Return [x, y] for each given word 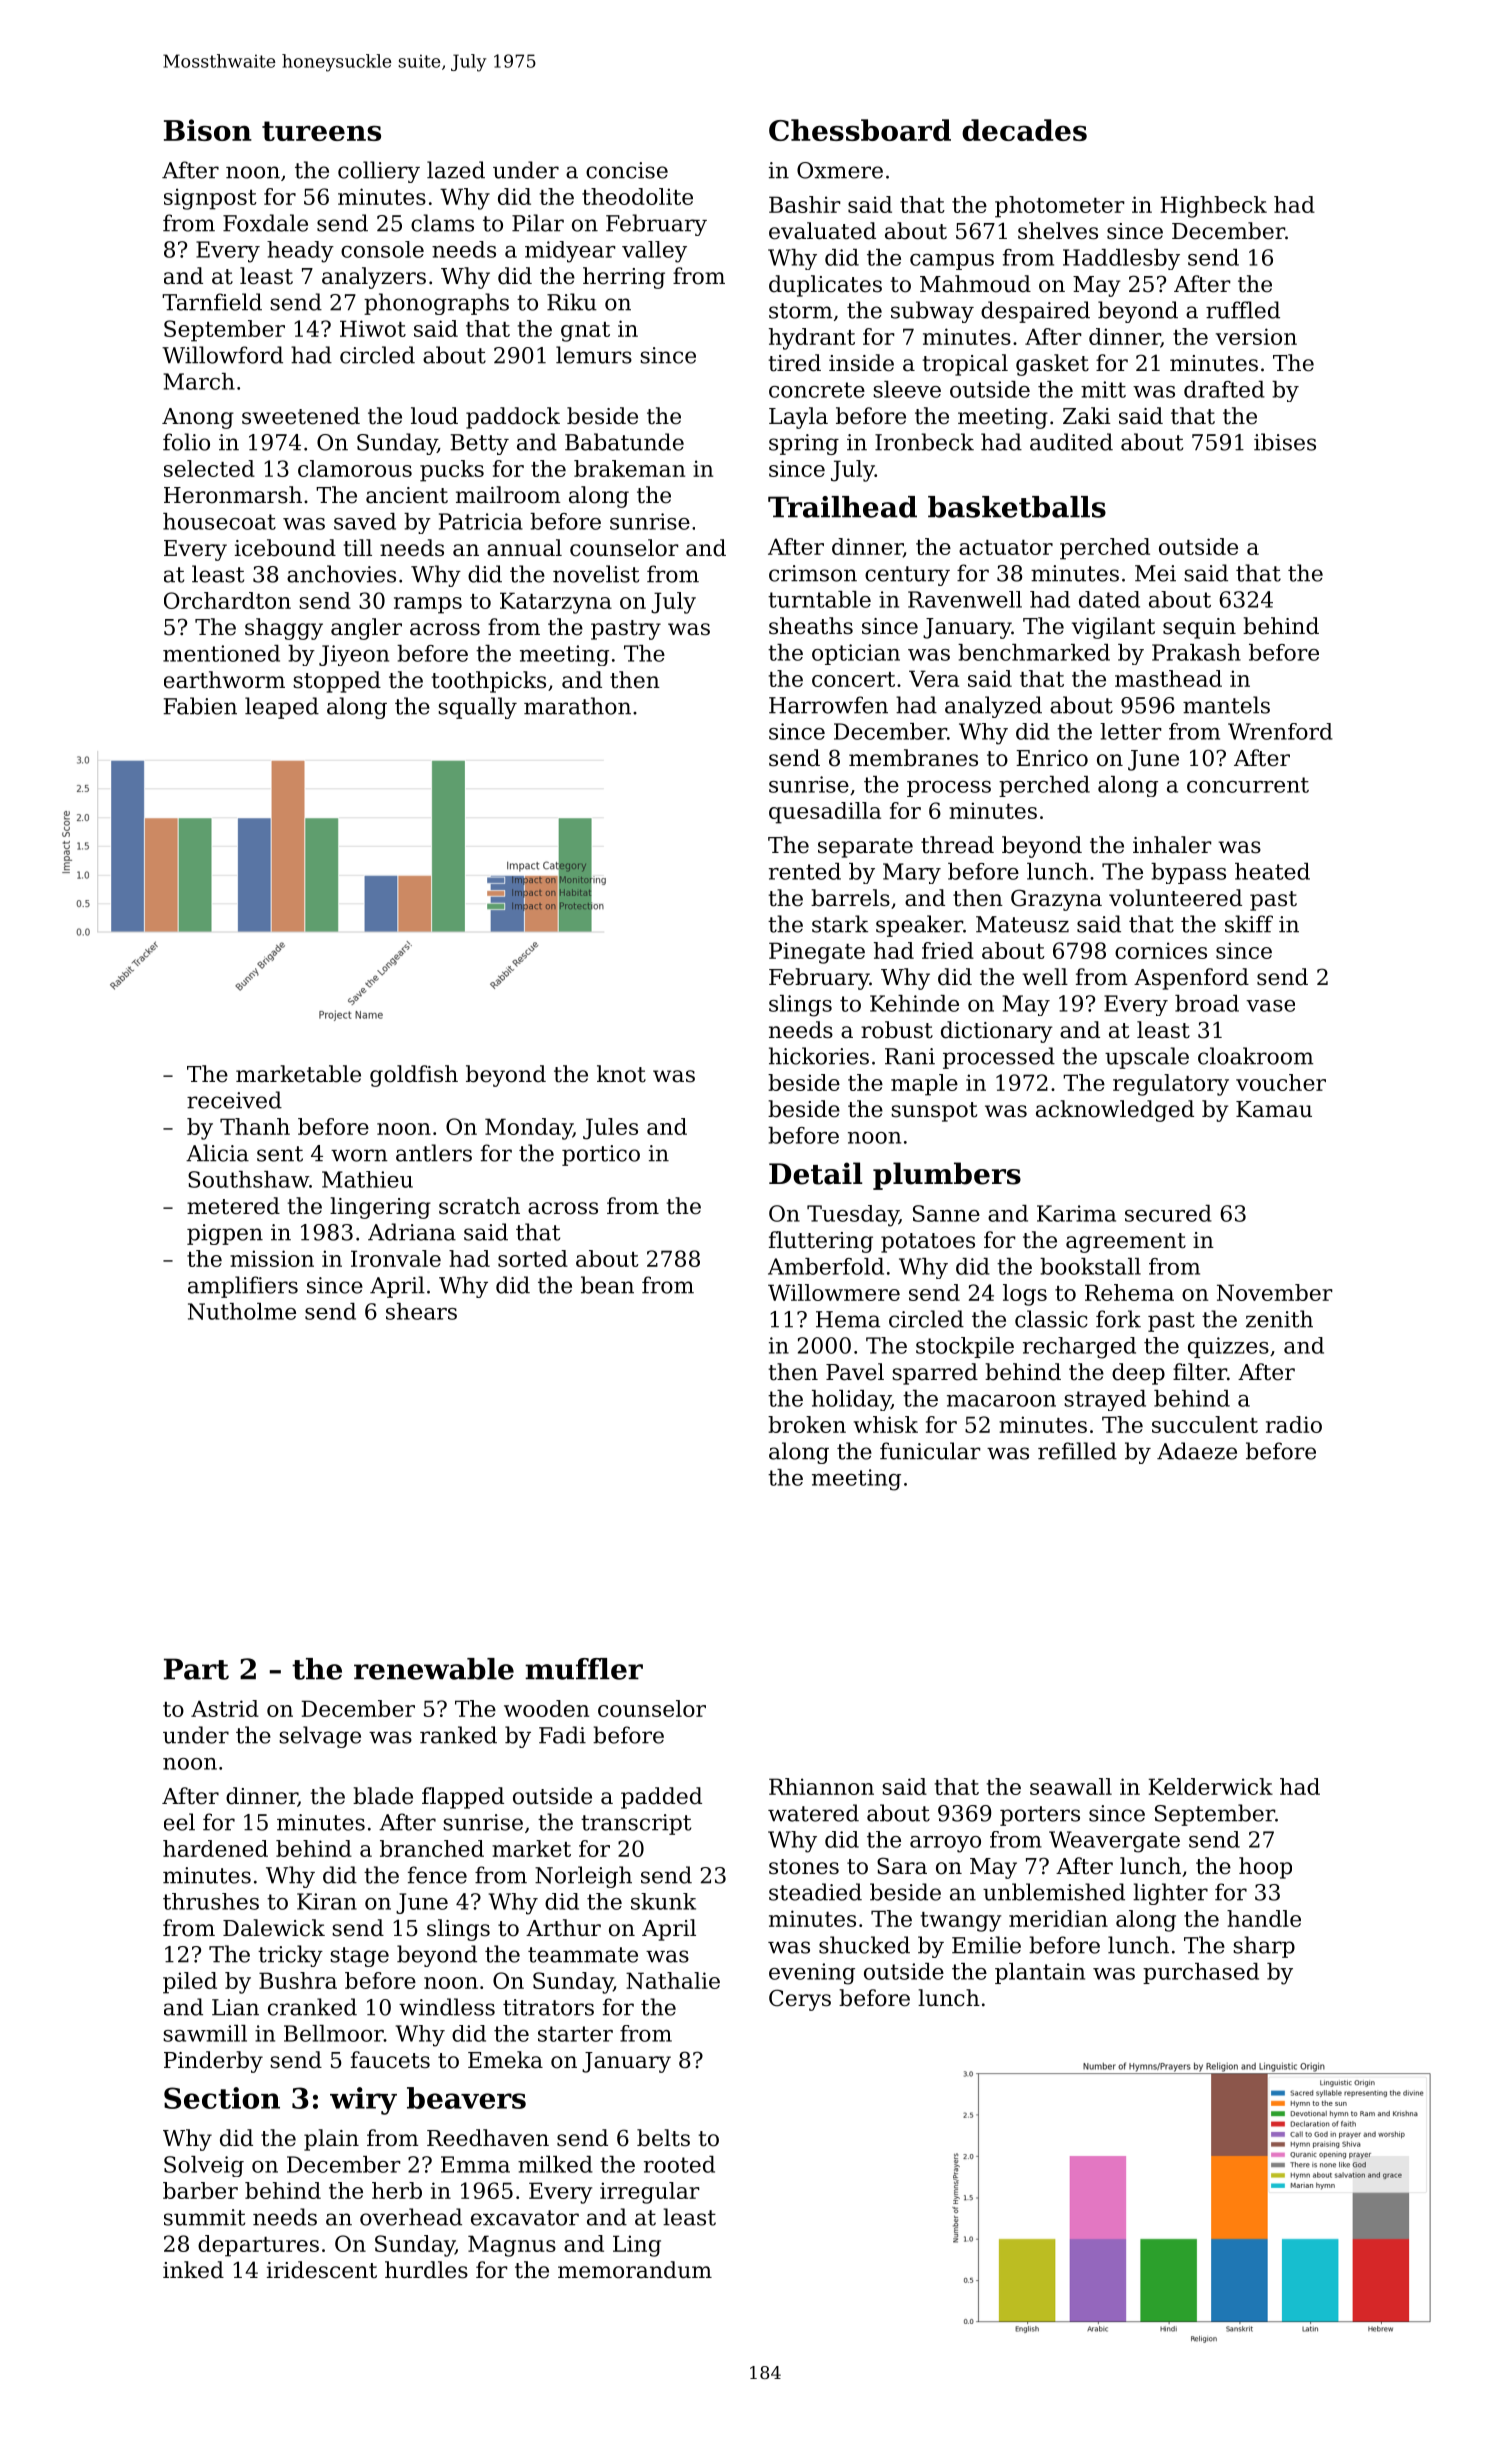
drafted [1224, 389]
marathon [577, 706]
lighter [1170, 1894]
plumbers [947, 1176]
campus [952, 262]
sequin [1199, 628]
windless [447, 2007]
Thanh [255, 1126]
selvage [320, 1737]
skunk [663, 1901]
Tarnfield [212, 302]
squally [477, 708]
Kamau [1274, 1109]
